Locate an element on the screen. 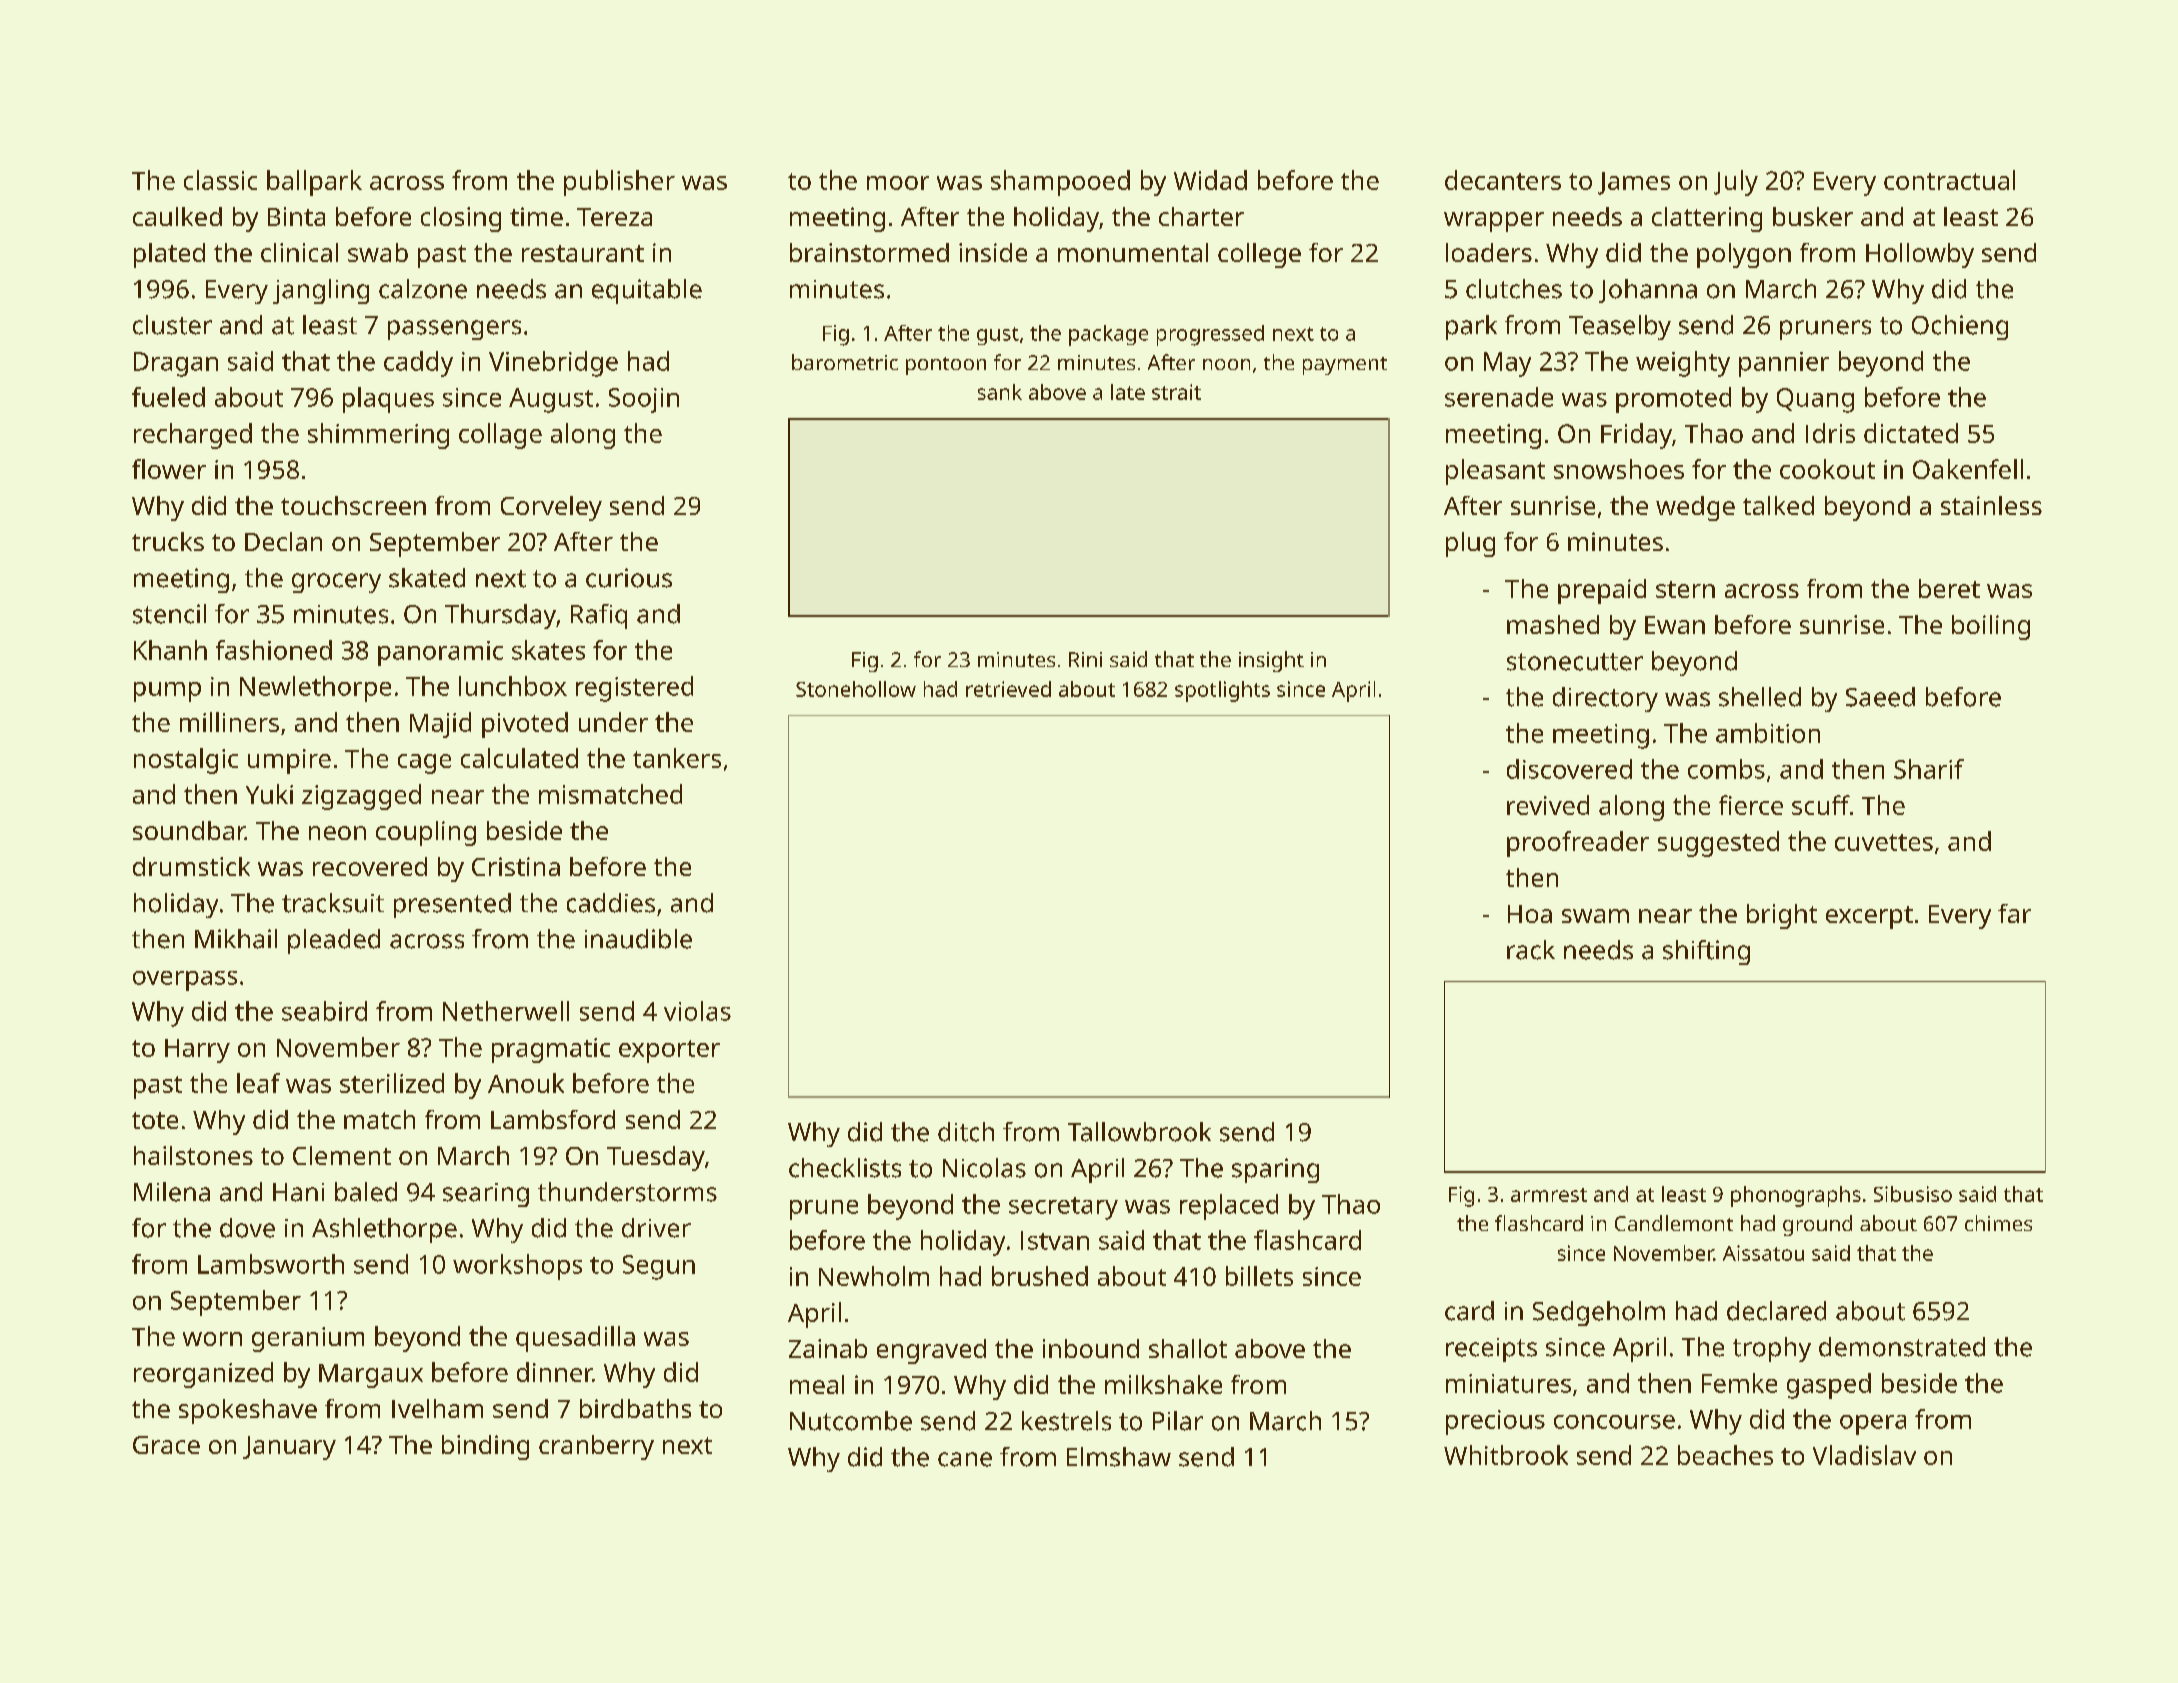 The image size is (2178, 1683). plaques is located at coordinates (388, 400).
